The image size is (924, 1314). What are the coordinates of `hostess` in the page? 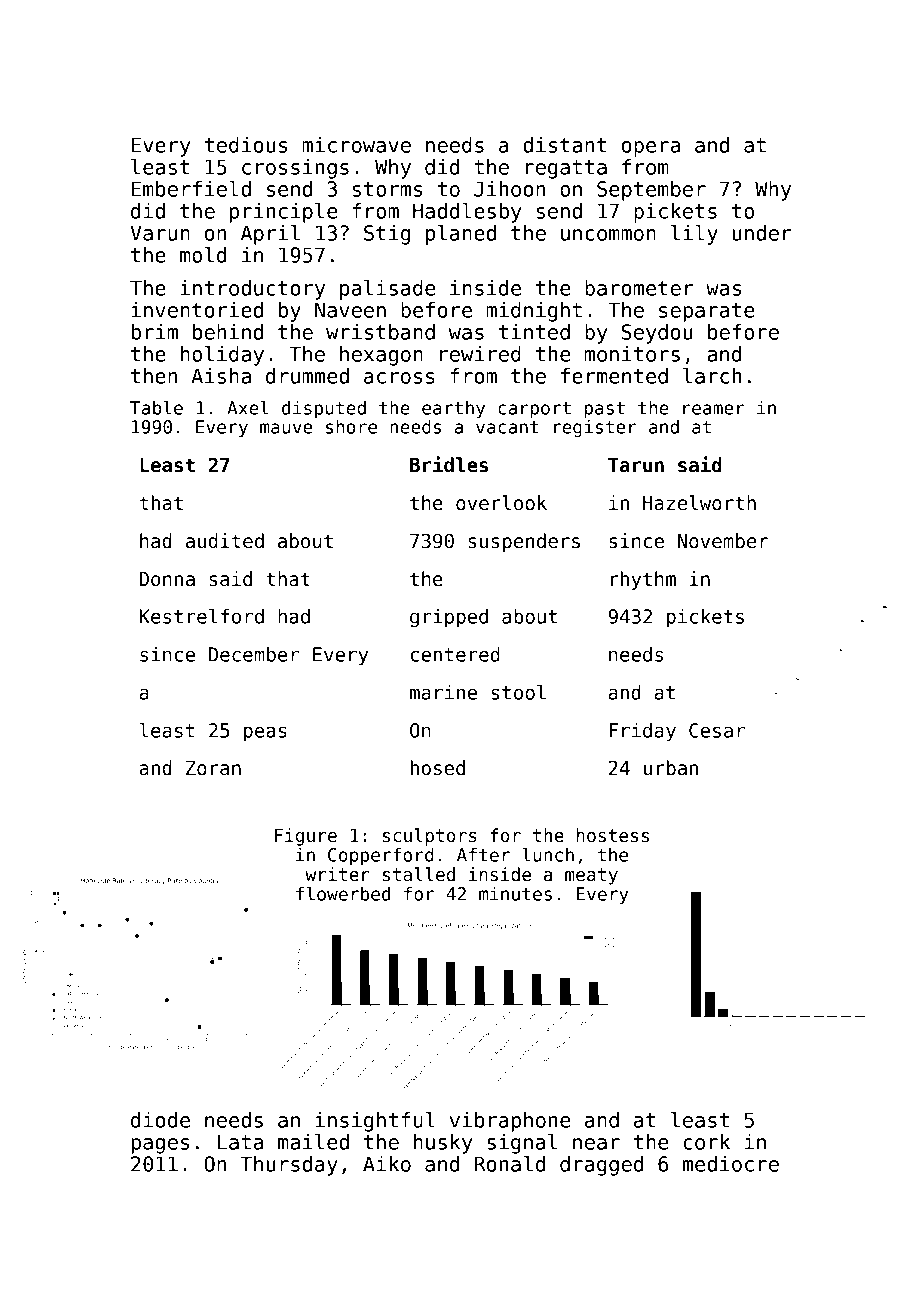 It's located at (613, 835).
